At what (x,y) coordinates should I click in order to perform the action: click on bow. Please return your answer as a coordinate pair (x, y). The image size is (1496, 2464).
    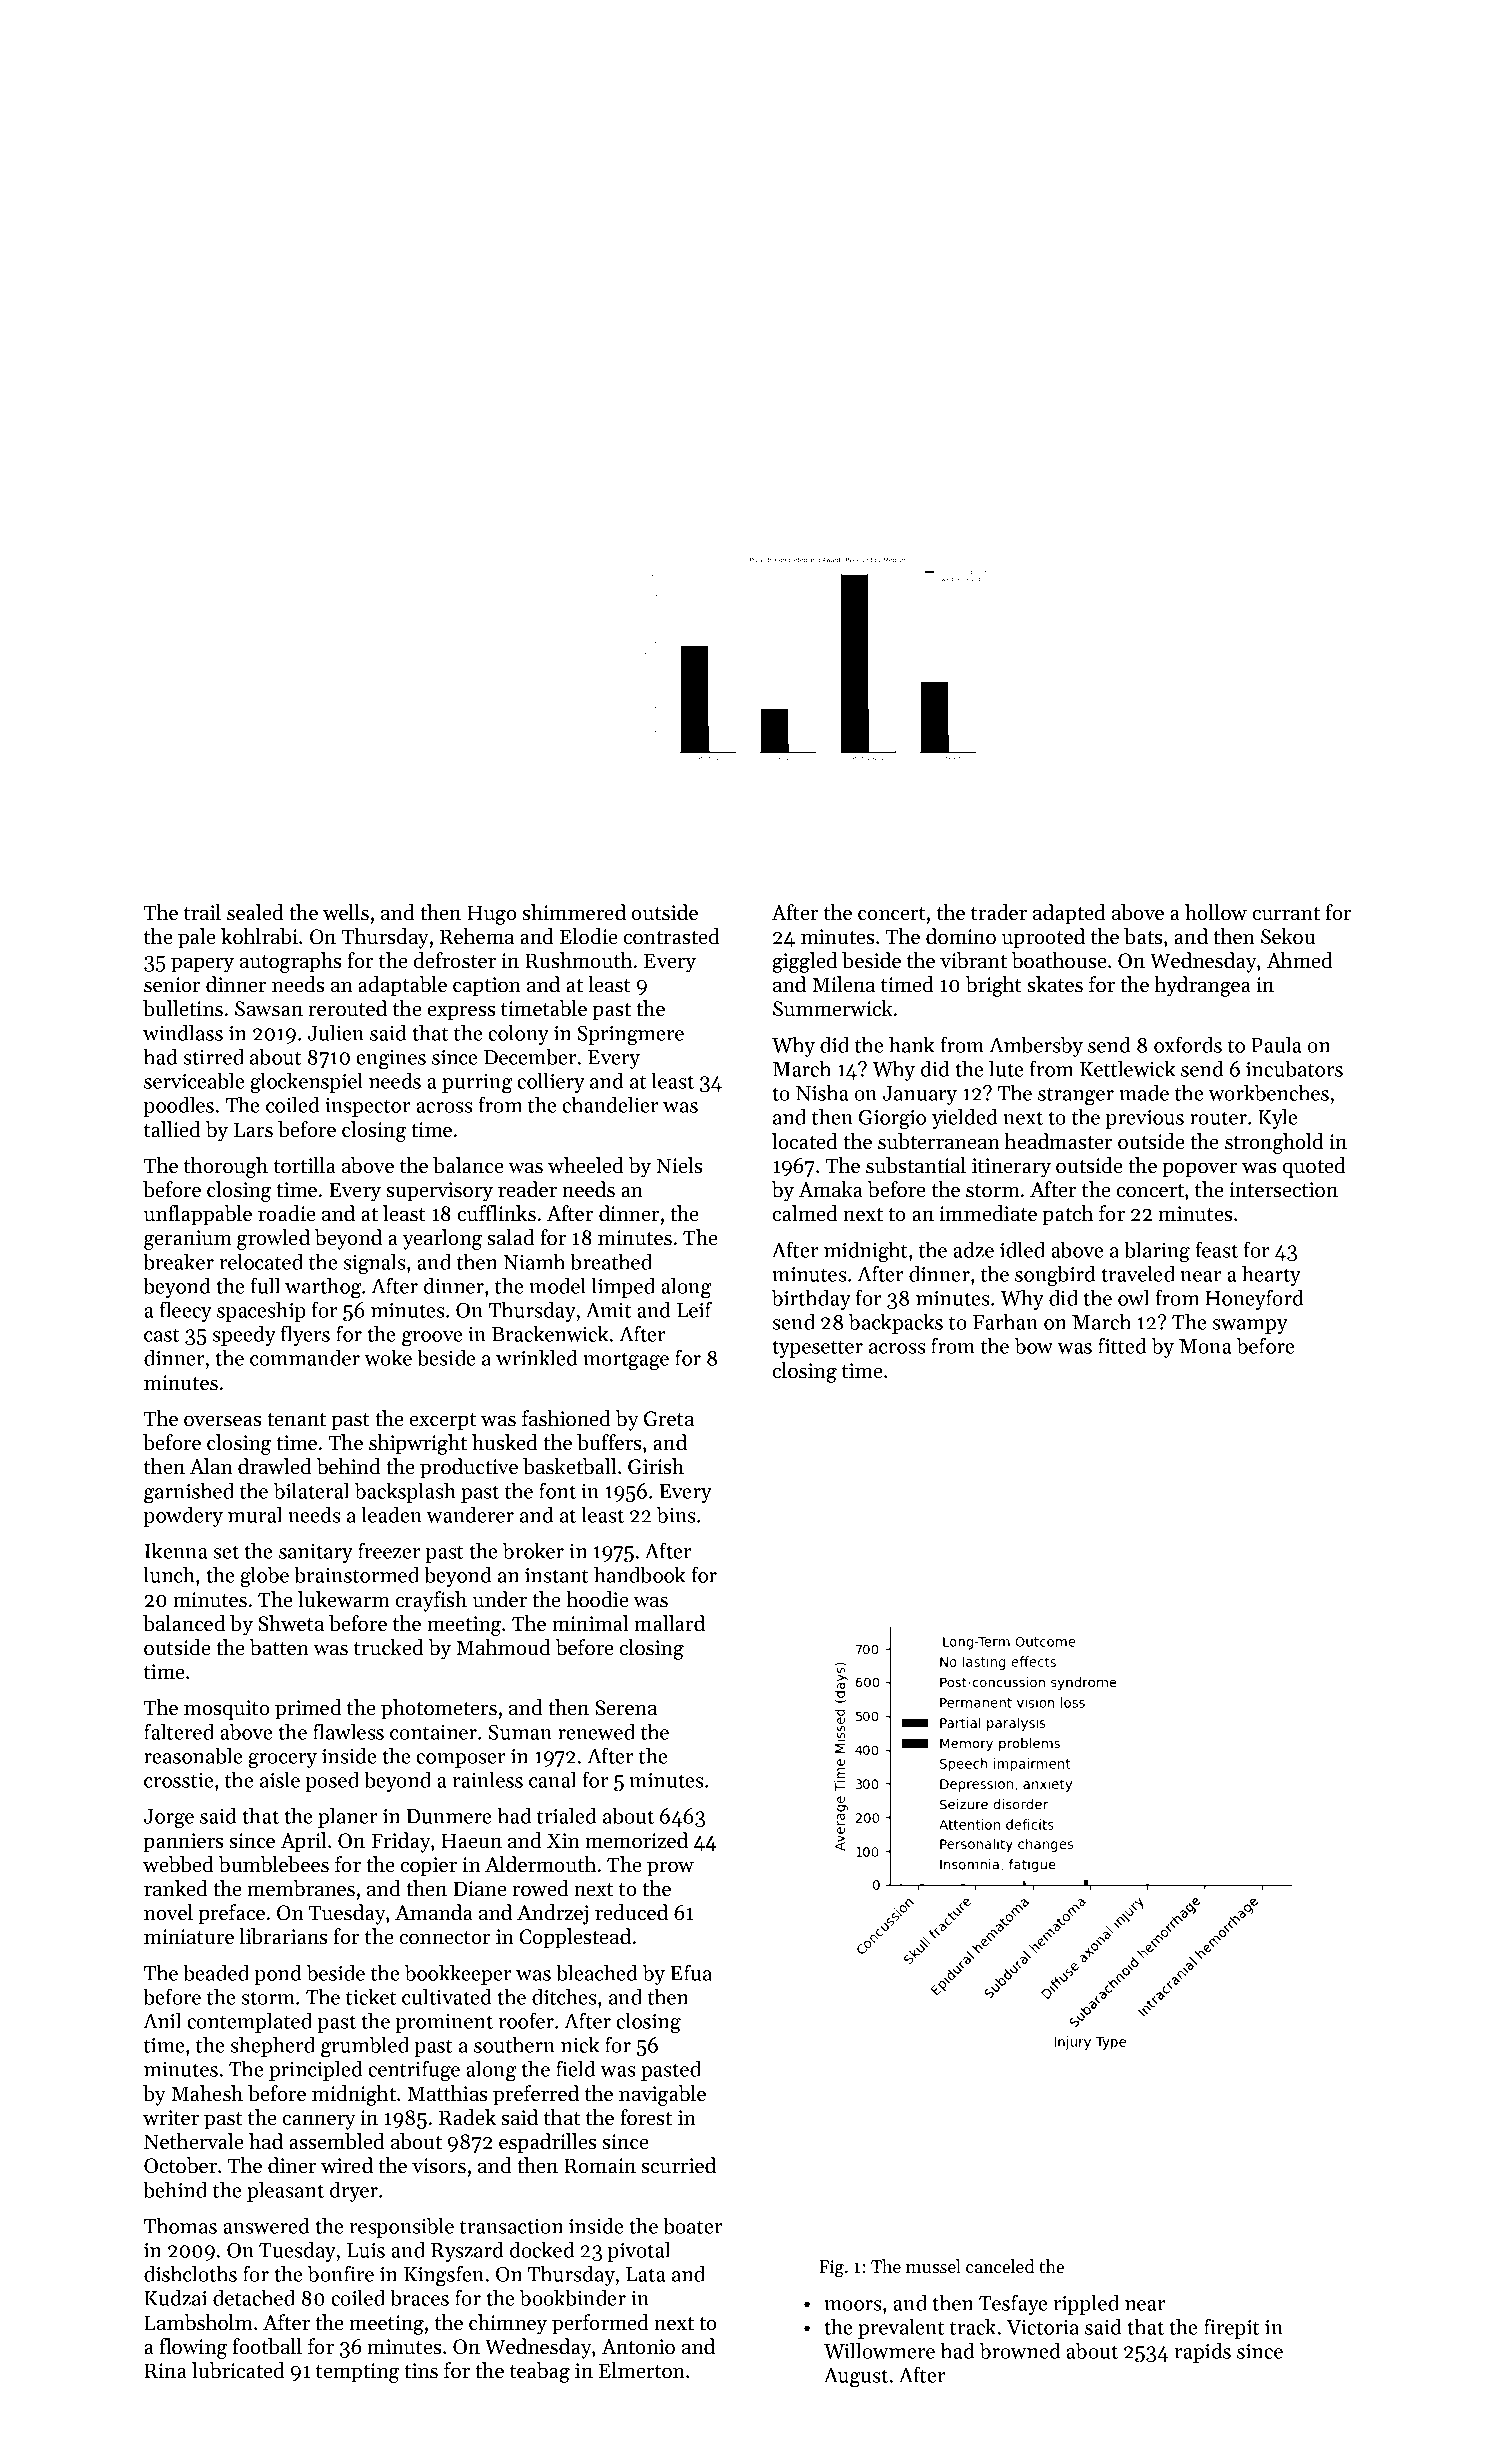
    Looking at the image, I should click on (1034, 1345).
